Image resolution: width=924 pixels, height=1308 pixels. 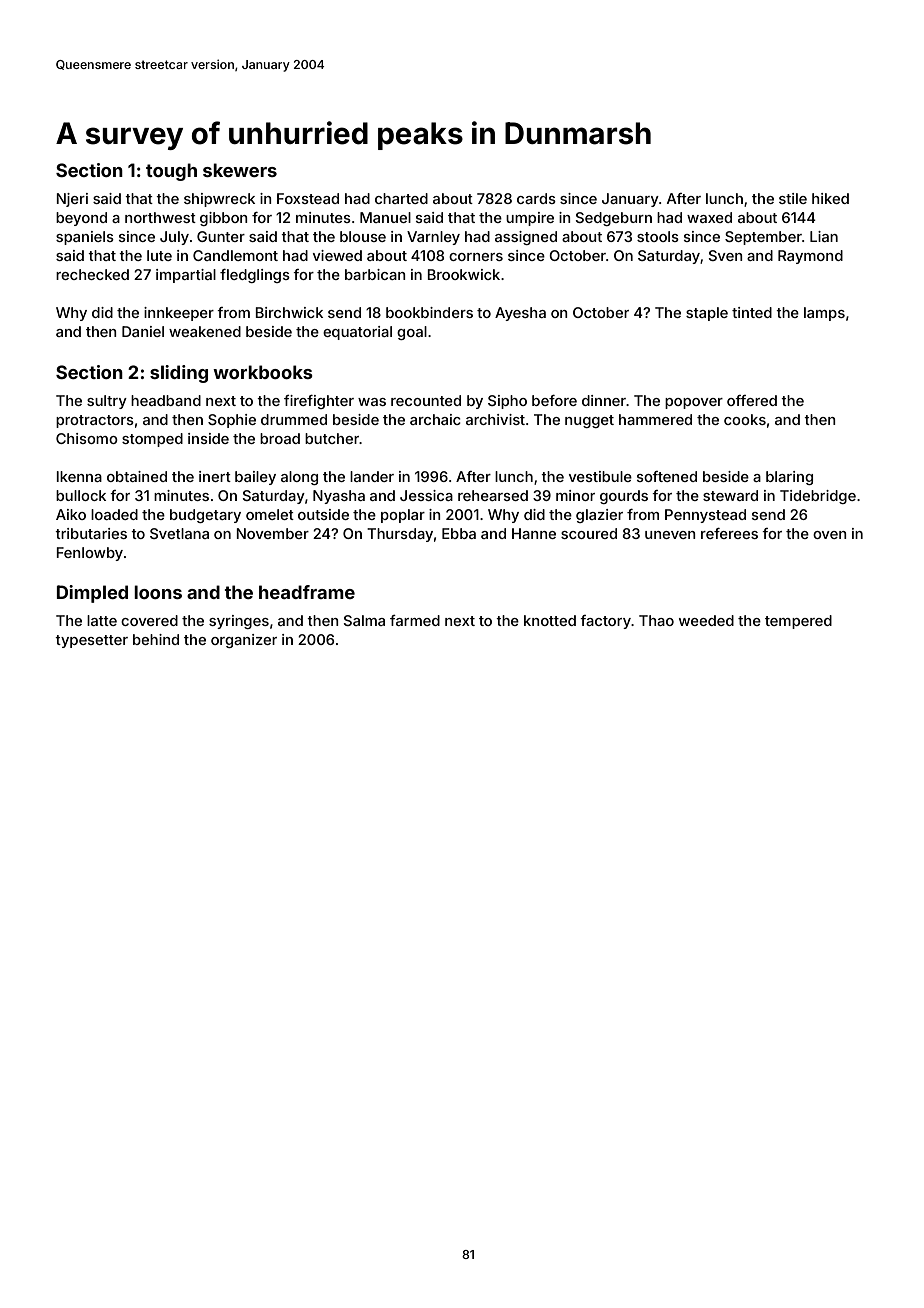 What do you see at coordinates (824, 314) in the document?
I see `lamps` at bounding box center [824, 314].
